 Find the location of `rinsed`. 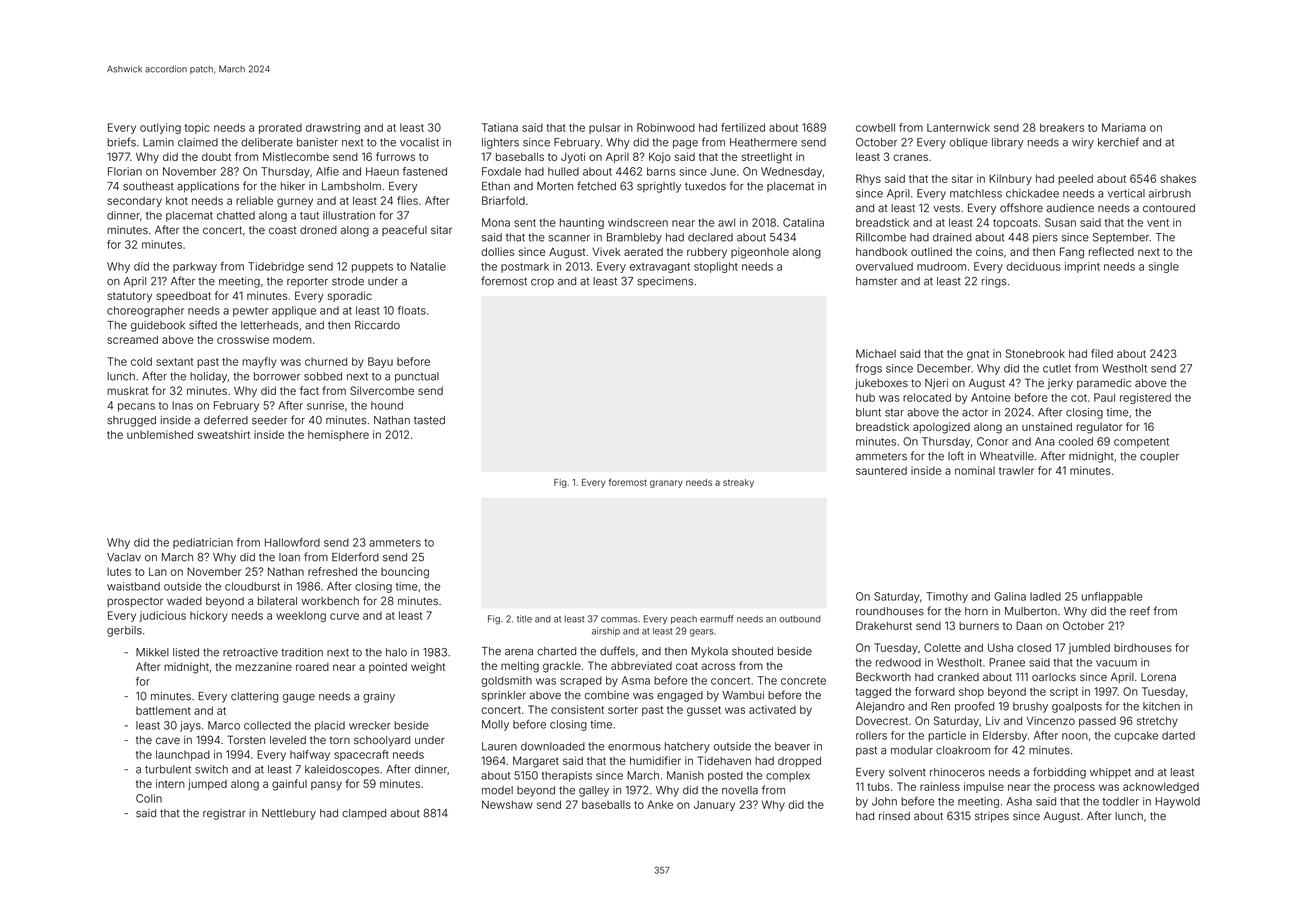

rinsed is located at coordinates (894, 815).
